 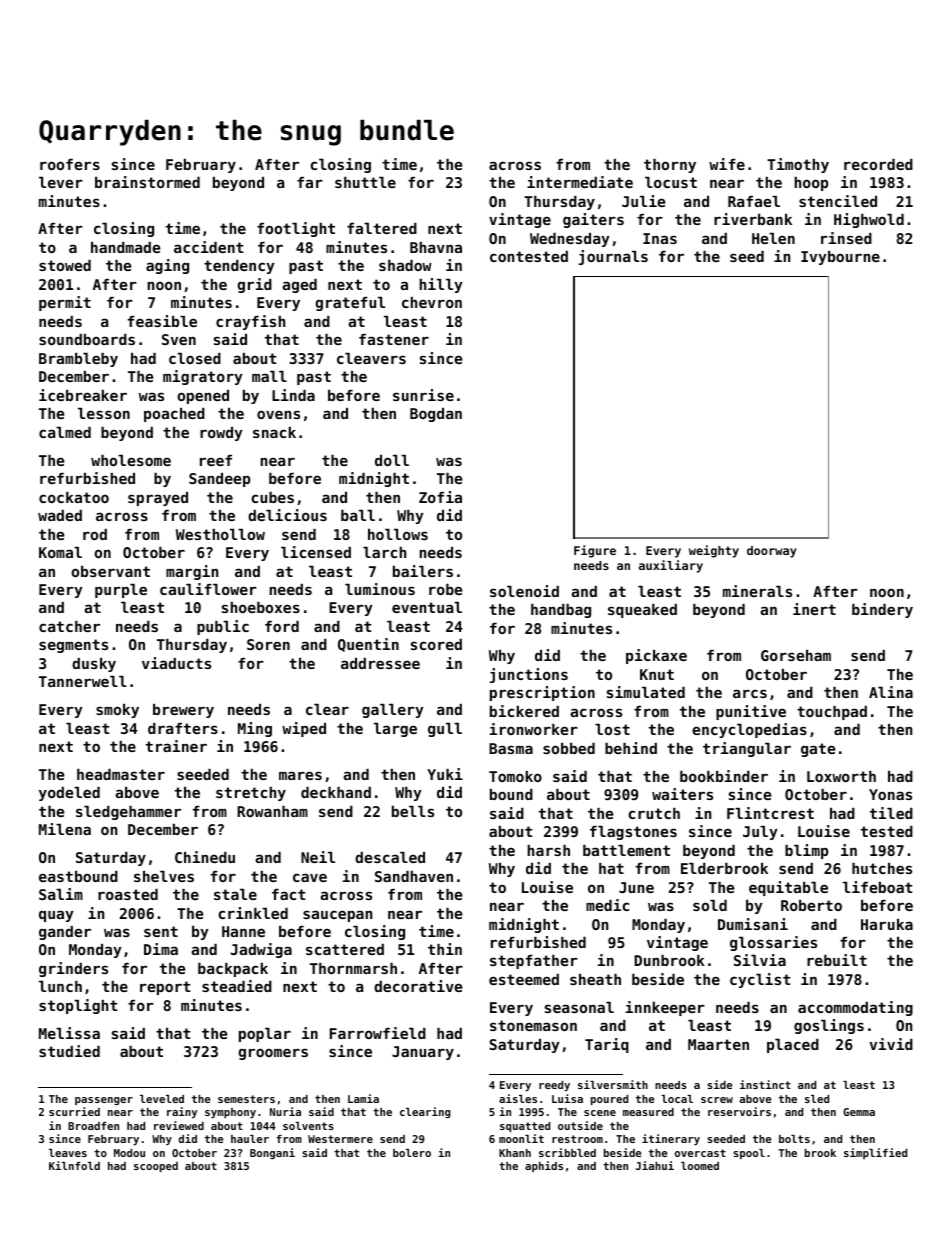 I want to click on doorway, so click(x=772, y=552).
